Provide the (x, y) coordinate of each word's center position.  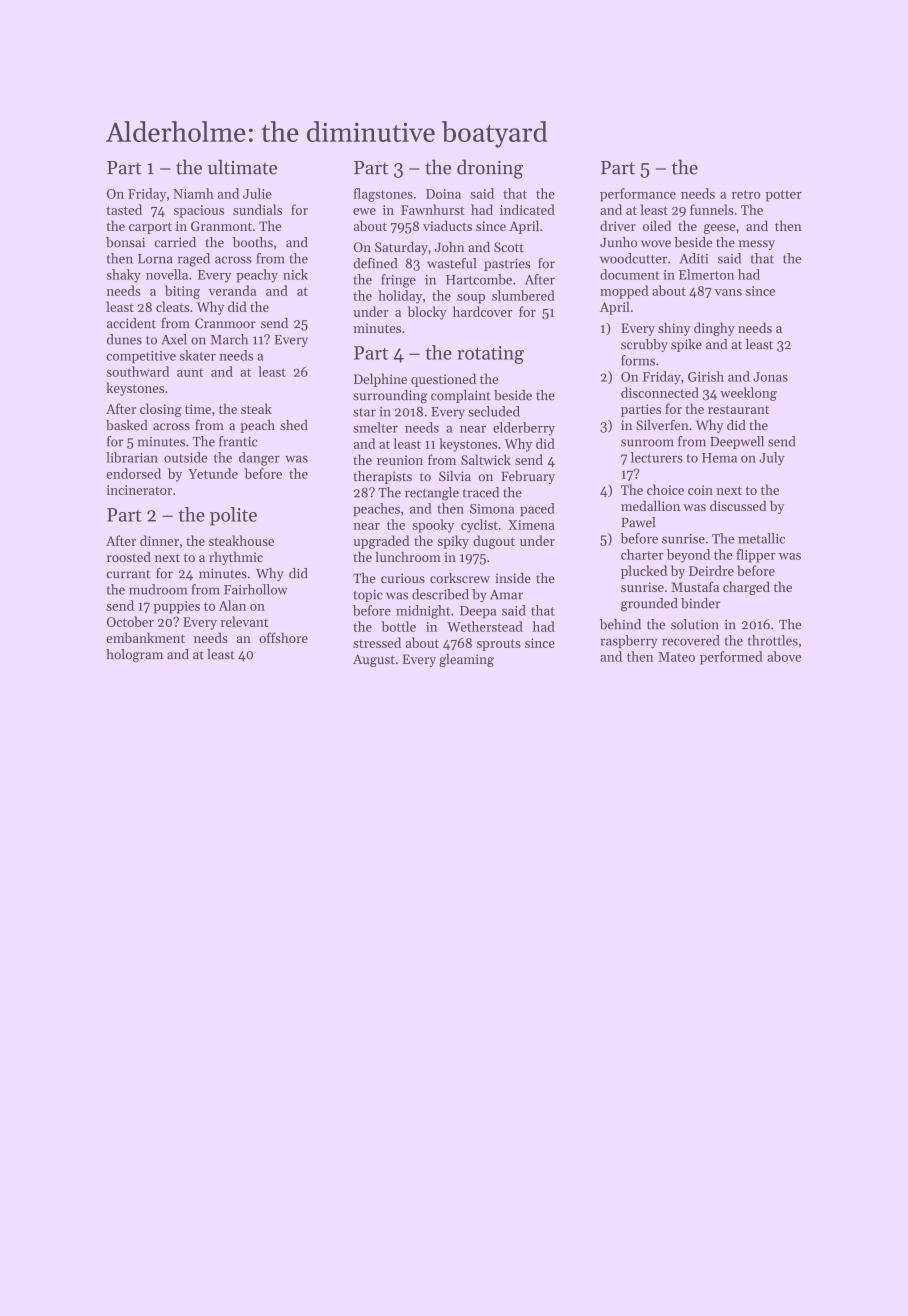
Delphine (380, 380)
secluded (494, 411)
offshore (283, 637)
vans (728, 292)
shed (294, 425)
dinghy (714, 329)
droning (490, 169)
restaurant (738, 409)
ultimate (242, 167)
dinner (159, 540)
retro (746, 194)
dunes (124, 339)
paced (537, 509)
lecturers (657, 457)
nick (295, 274)
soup (471, 299)
